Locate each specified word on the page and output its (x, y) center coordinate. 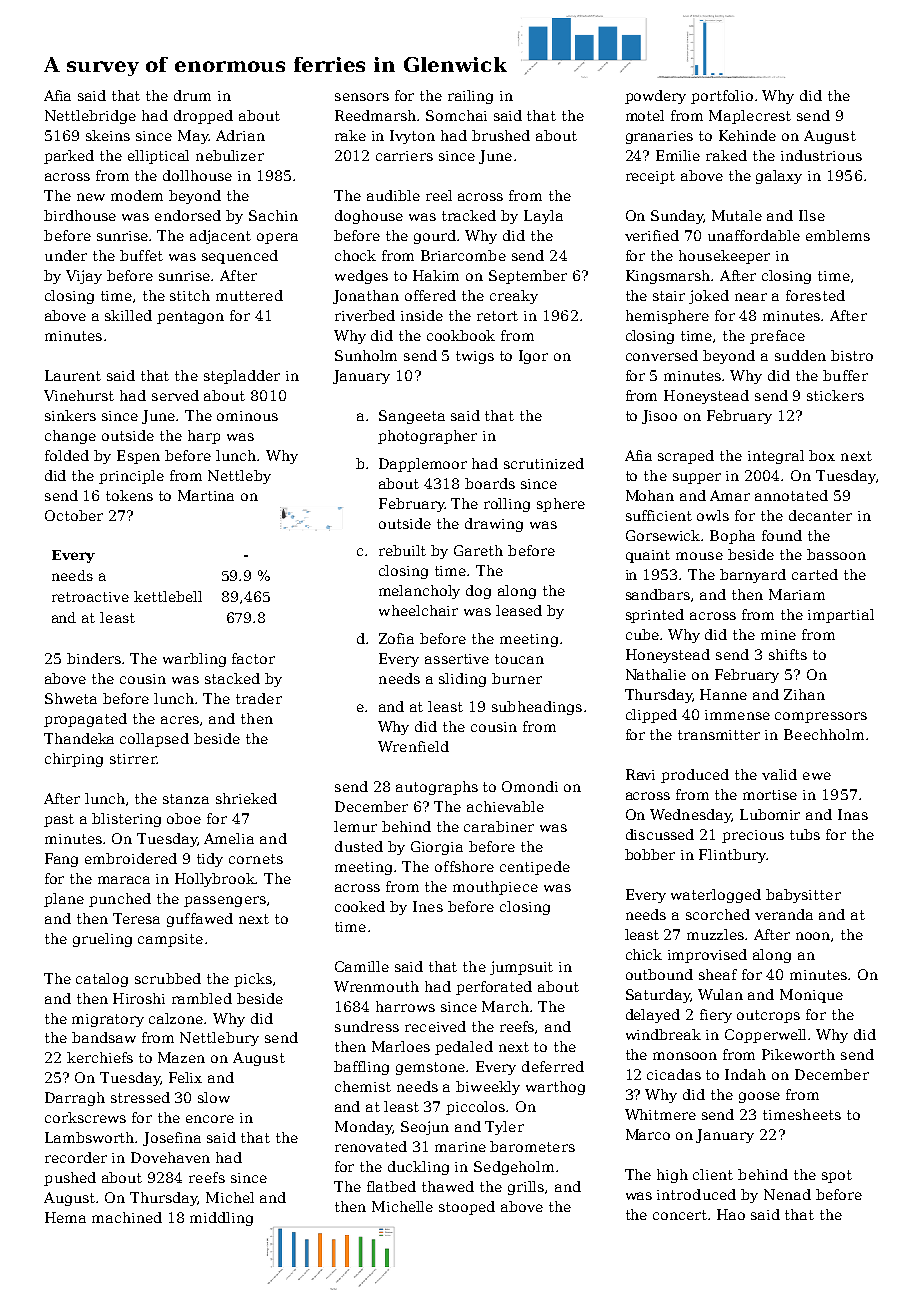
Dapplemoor (423, 465)
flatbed (391, 1186)
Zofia (396, 638)
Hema (65, 1217)
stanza (186, 799)
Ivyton (412, 137)
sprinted (655, 616)
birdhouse (80, 215)
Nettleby (239, 477)
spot (837, 1176)
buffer (845, 375)
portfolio (722, 97)
